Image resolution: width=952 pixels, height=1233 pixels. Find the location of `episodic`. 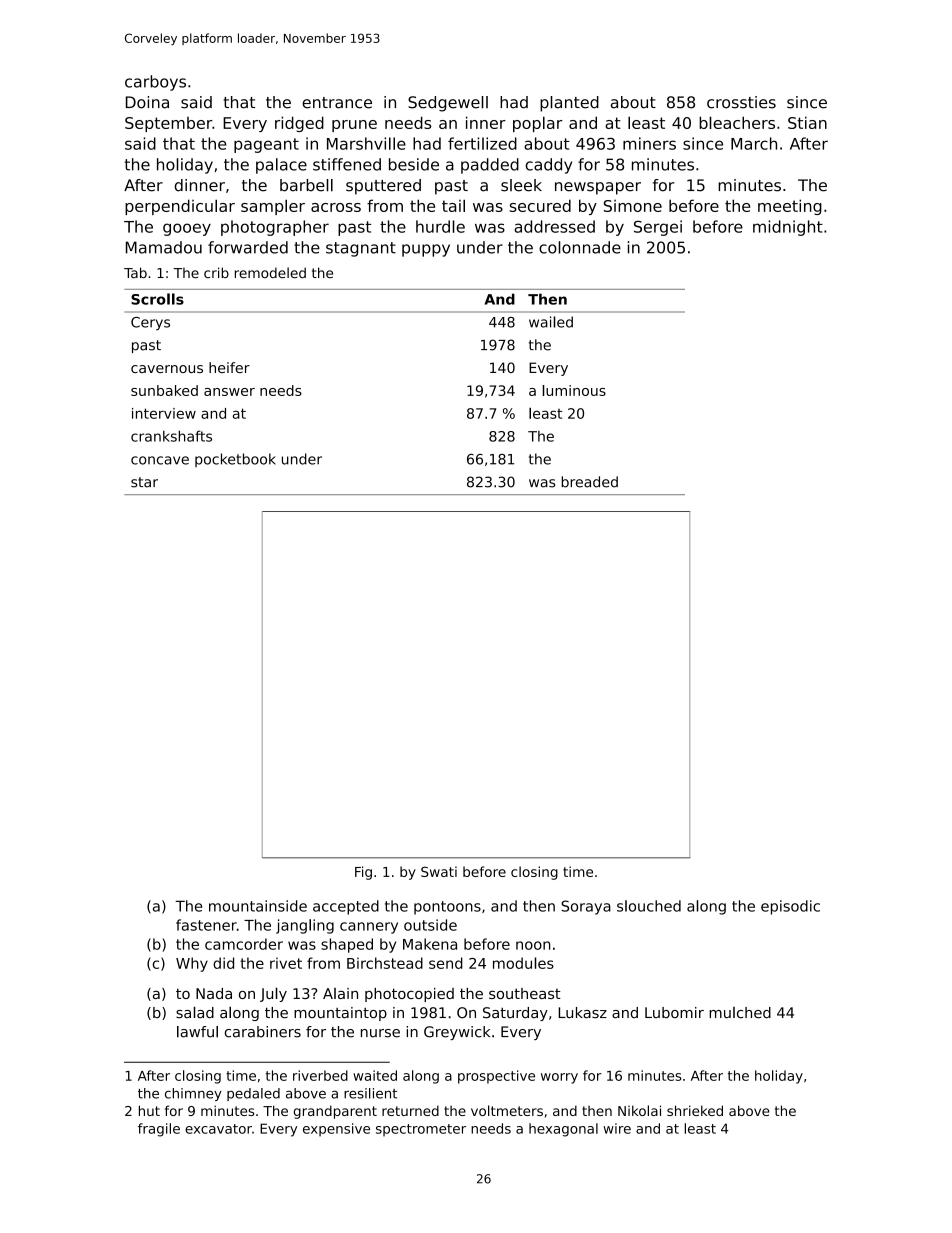

episodic is located at coordinates (790, 907).
